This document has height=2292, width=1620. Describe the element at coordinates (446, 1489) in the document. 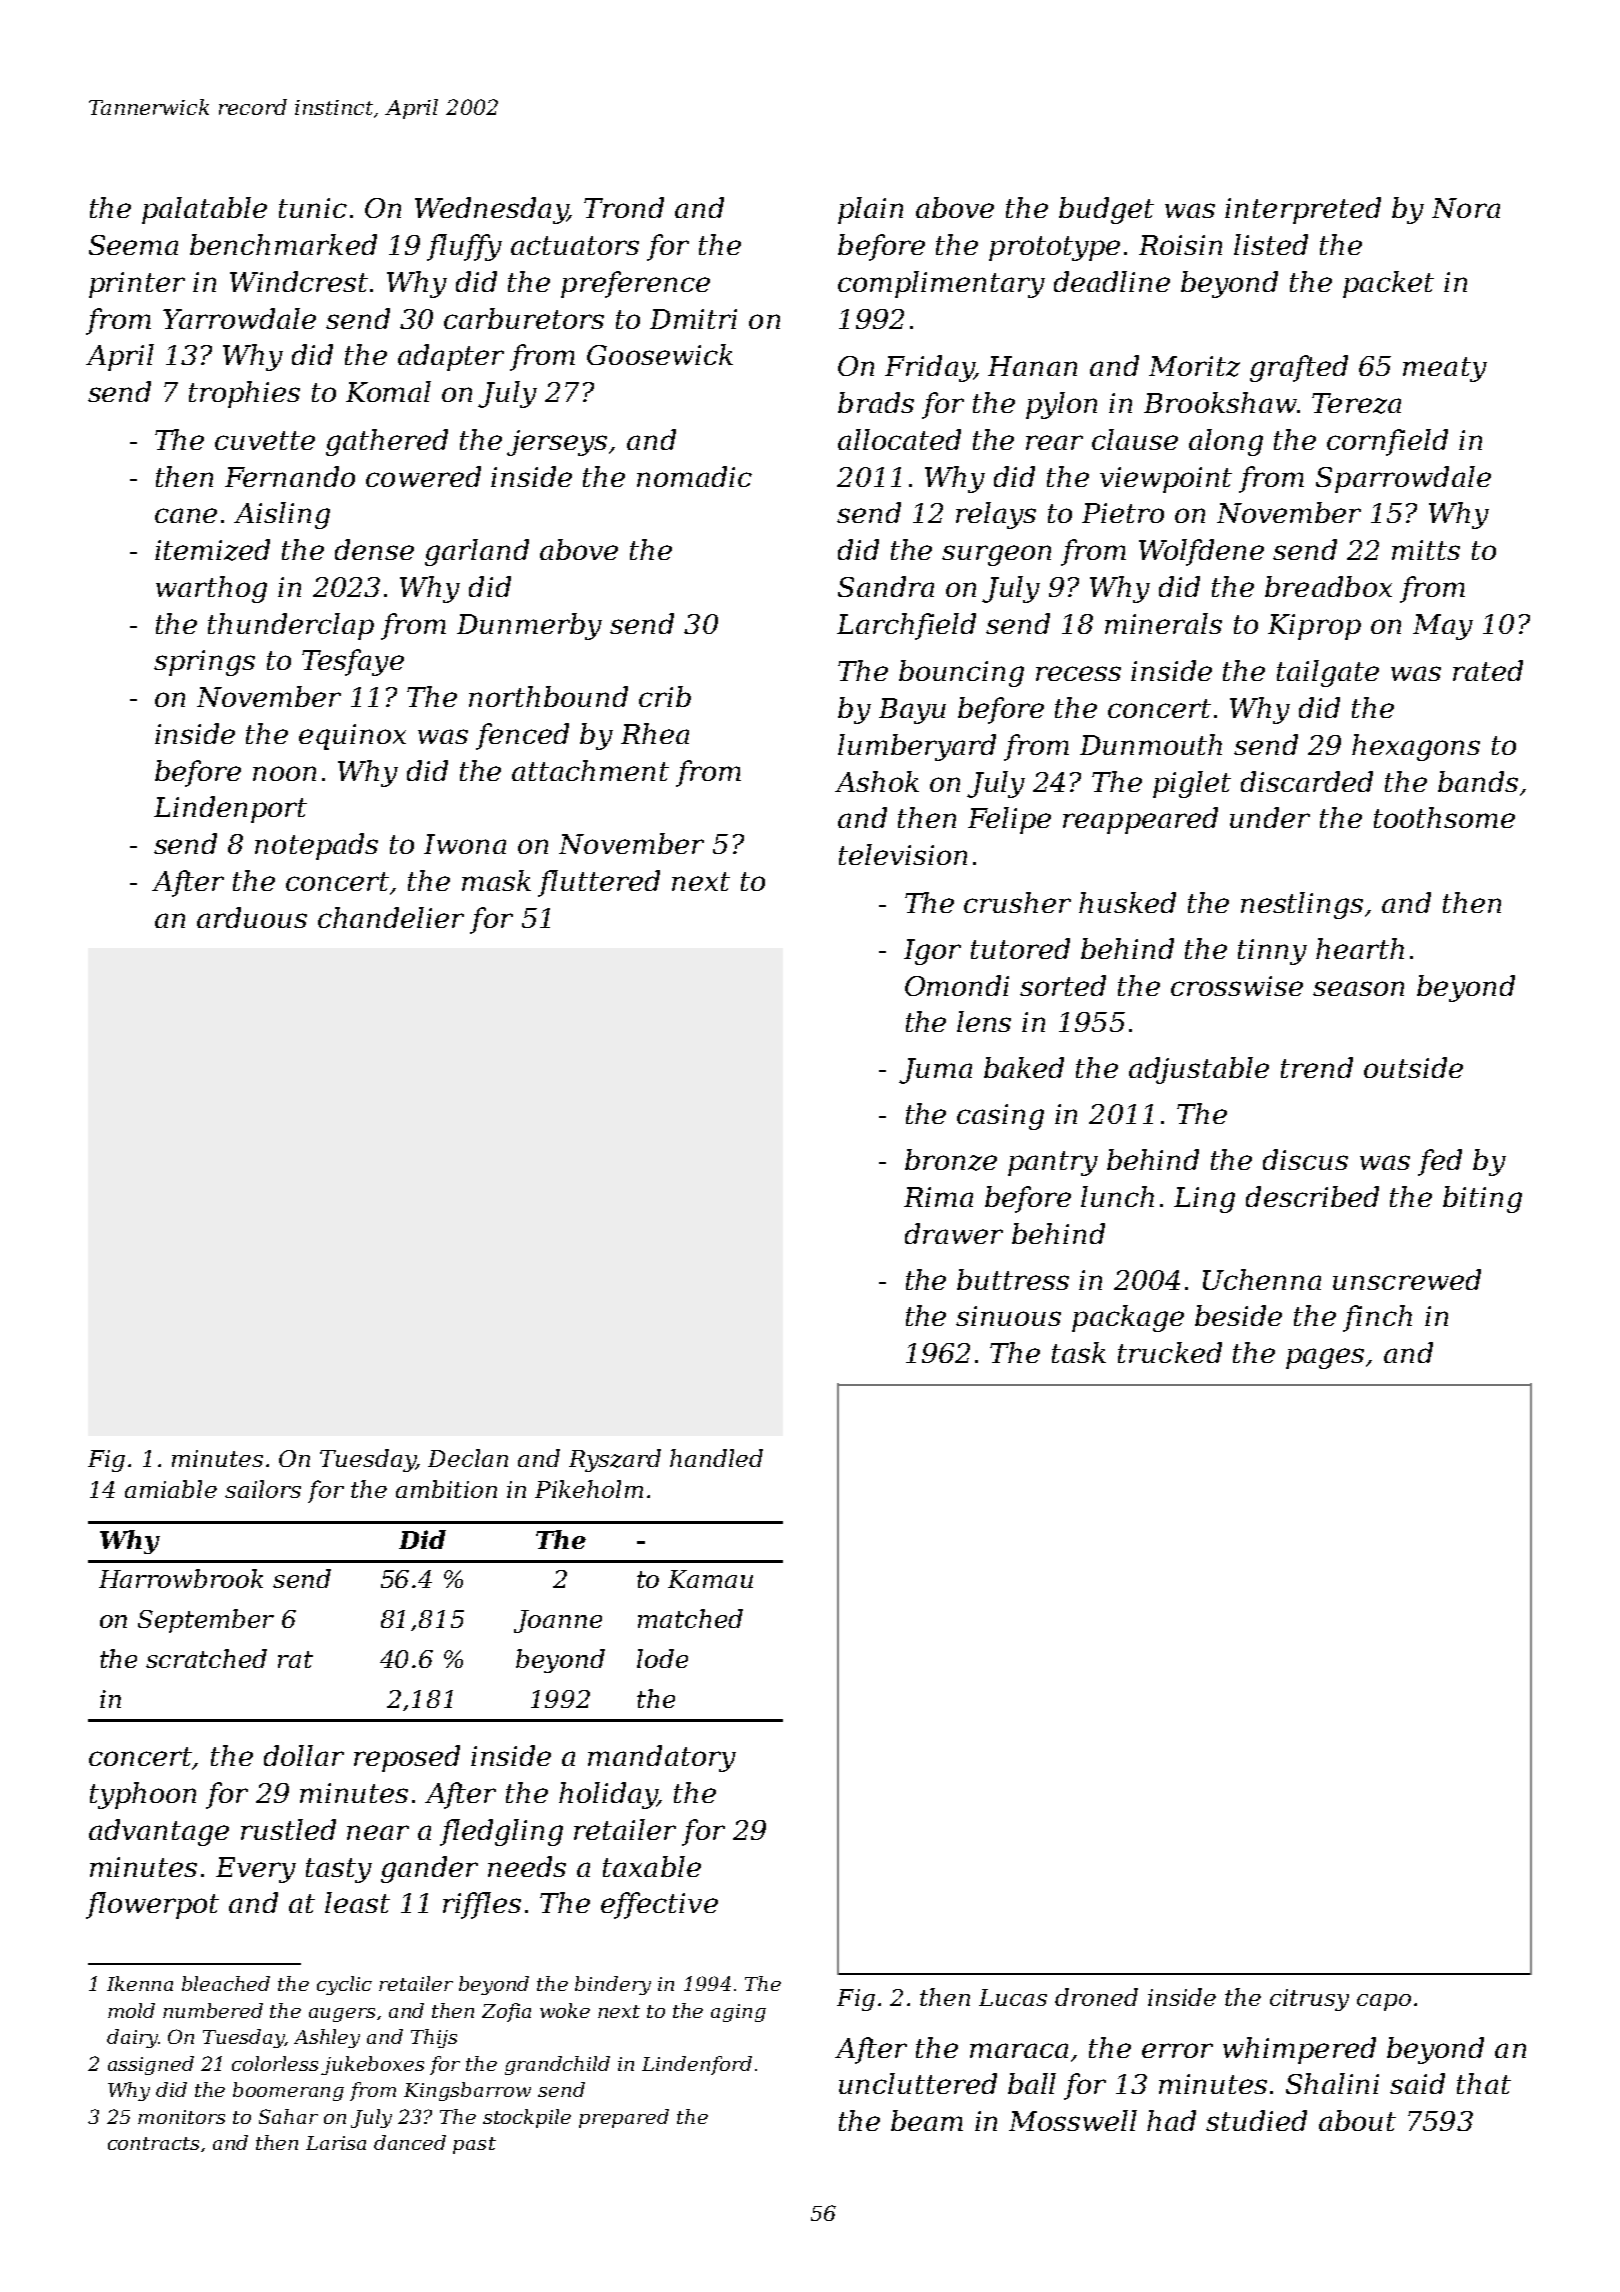

I see `ambition` at that location.
